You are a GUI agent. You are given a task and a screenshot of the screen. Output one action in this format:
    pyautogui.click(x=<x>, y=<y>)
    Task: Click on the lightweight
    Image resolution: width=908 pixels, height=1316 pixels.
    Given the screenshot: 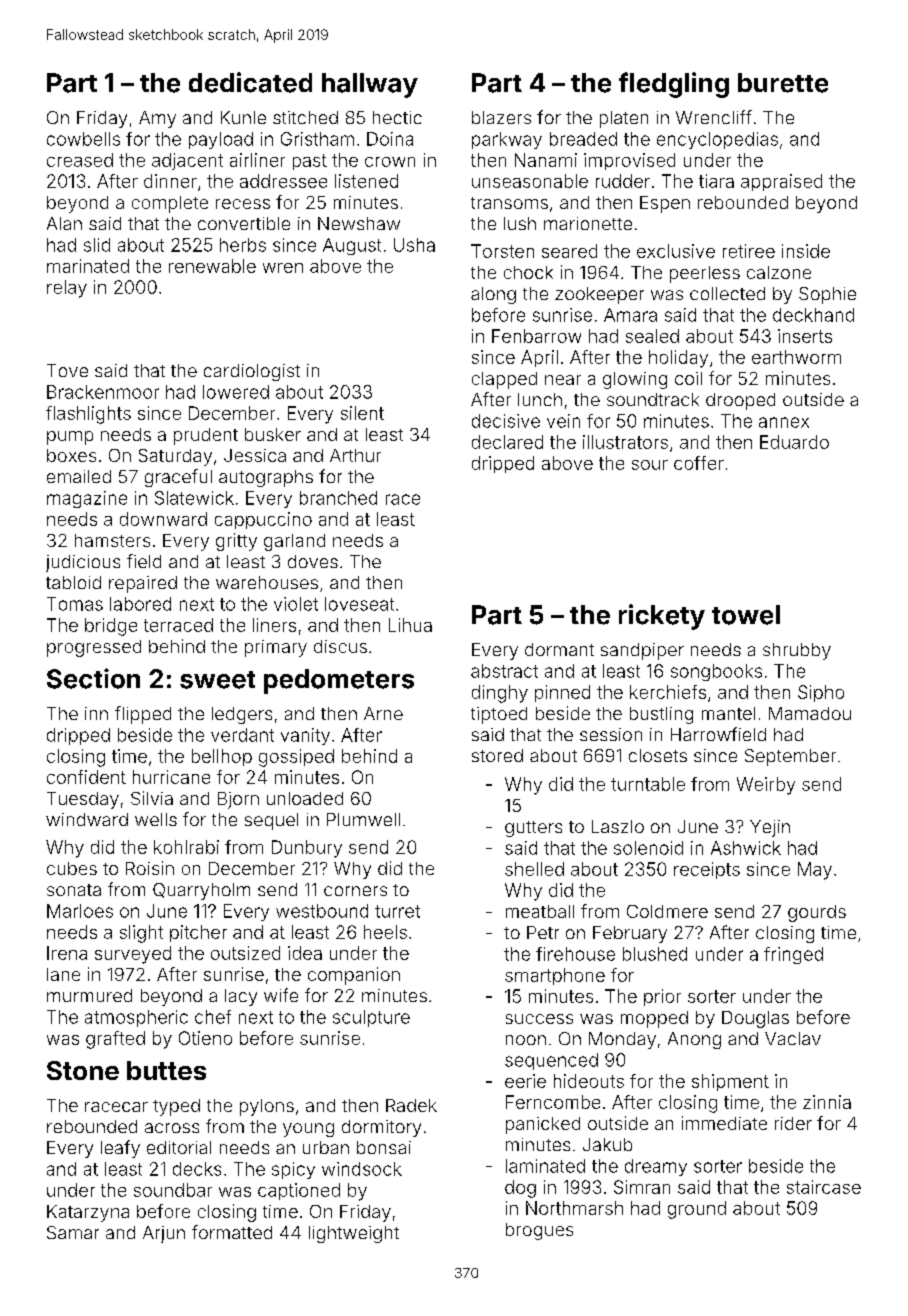 What is the action you would take?
    pyautogui.click(x=354, y=1234)
